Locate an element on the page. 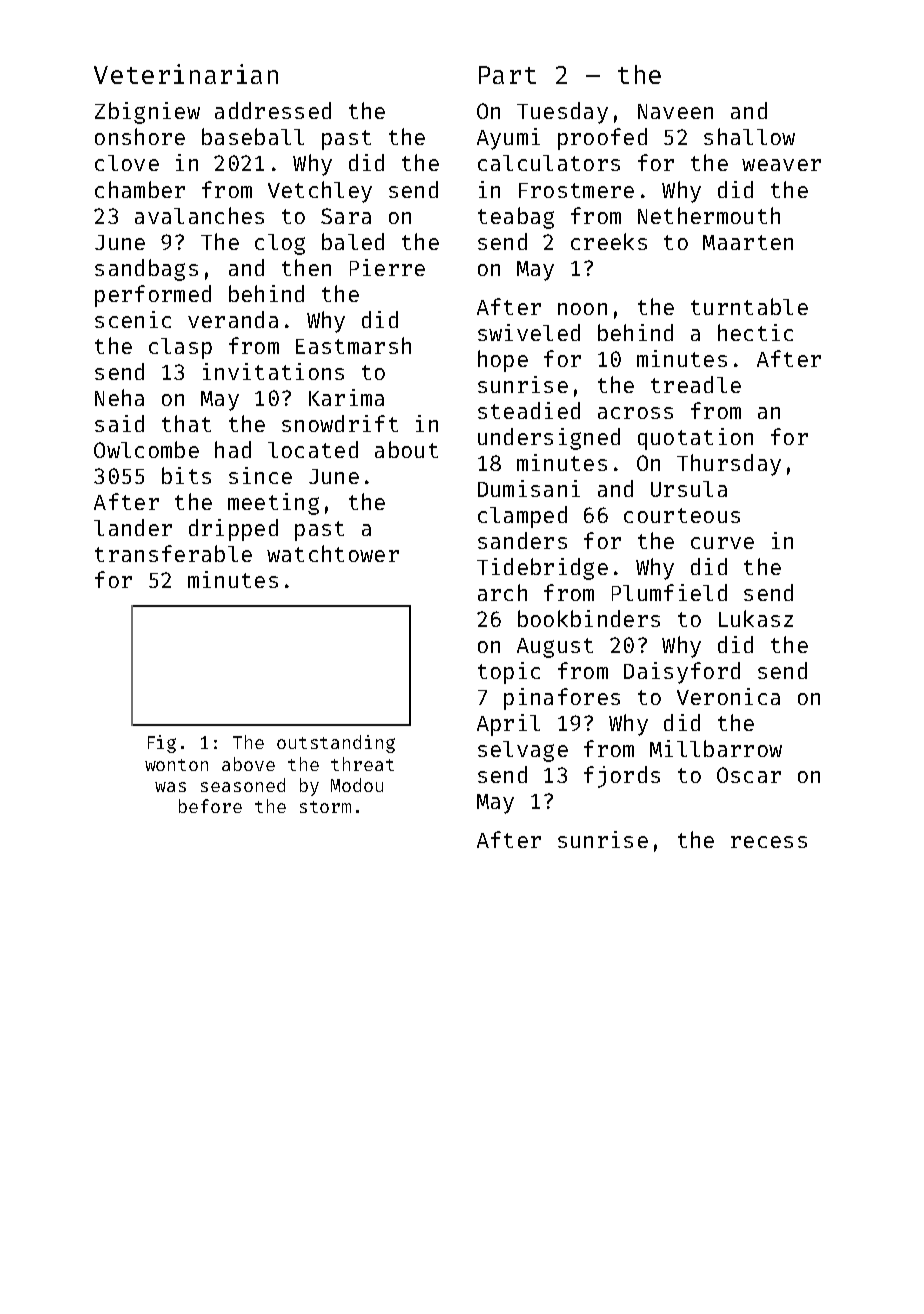  April is located at coordinates (508, 725).
